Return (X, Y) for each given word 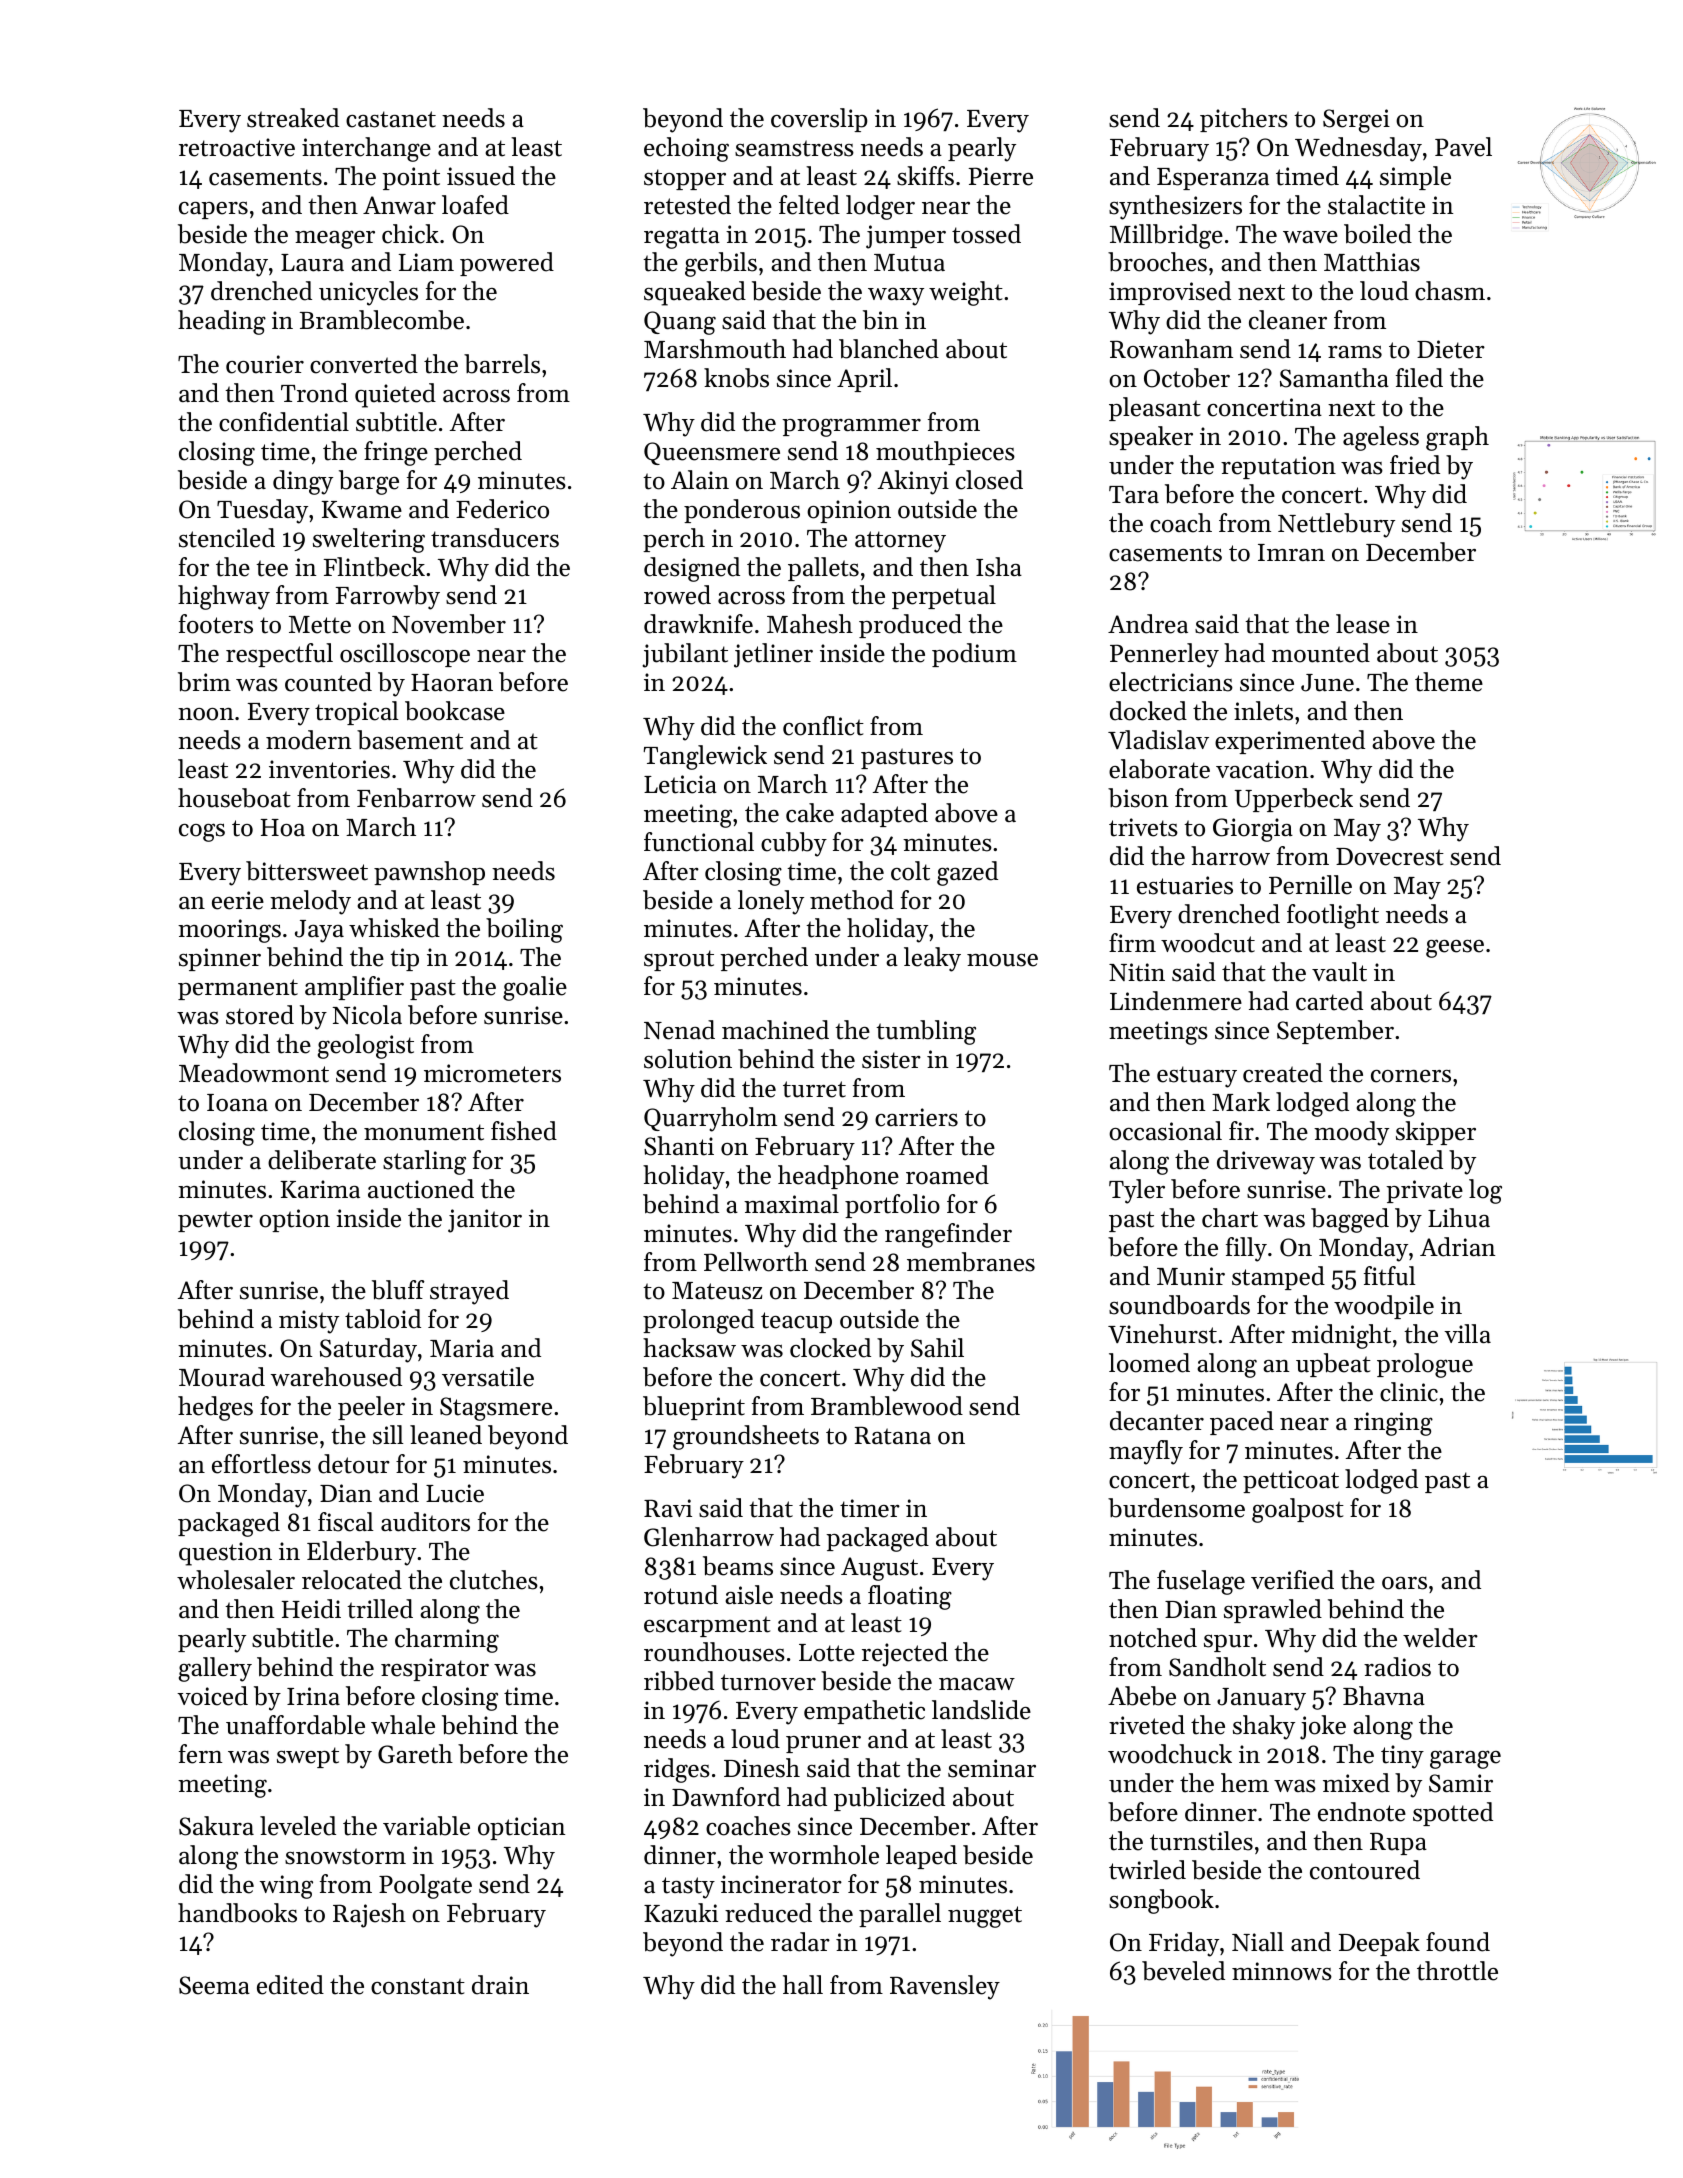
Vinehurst (1162, 1334)
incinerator (781, 1884)
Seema (214, 1985)
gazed (967, 873)
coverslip (819, 120)
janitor (485, 1221)
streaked (293, 118)
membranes (971, 1262)
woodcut (1208, 943)
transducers (495, 538)
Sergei (1356, 121)
